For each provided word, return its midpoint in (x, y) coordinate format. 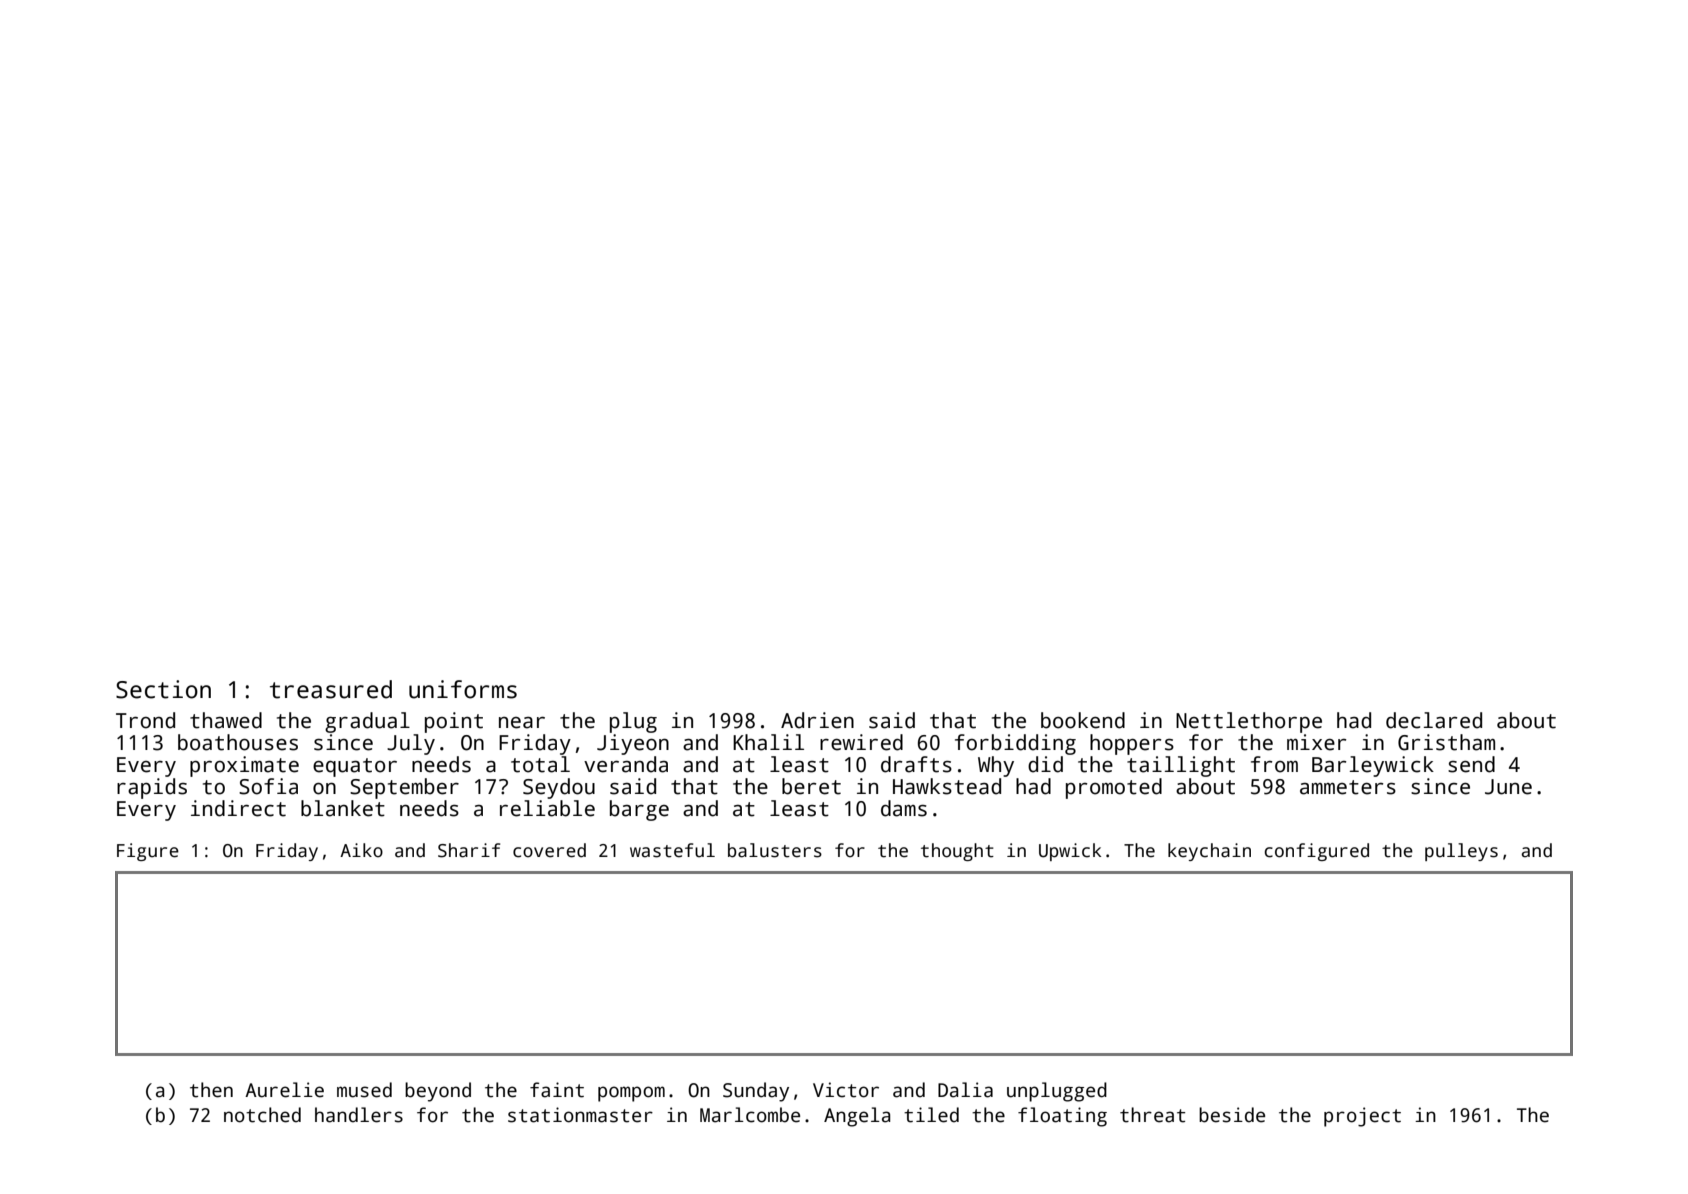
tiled (931, 1115)
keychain (1209, 852)
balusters (775, 850)
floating (1062, 1117)
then (211, 1090)
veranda (626, 764)
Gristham (1446, 742)
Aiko (361, 850)
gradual (367, 722)
